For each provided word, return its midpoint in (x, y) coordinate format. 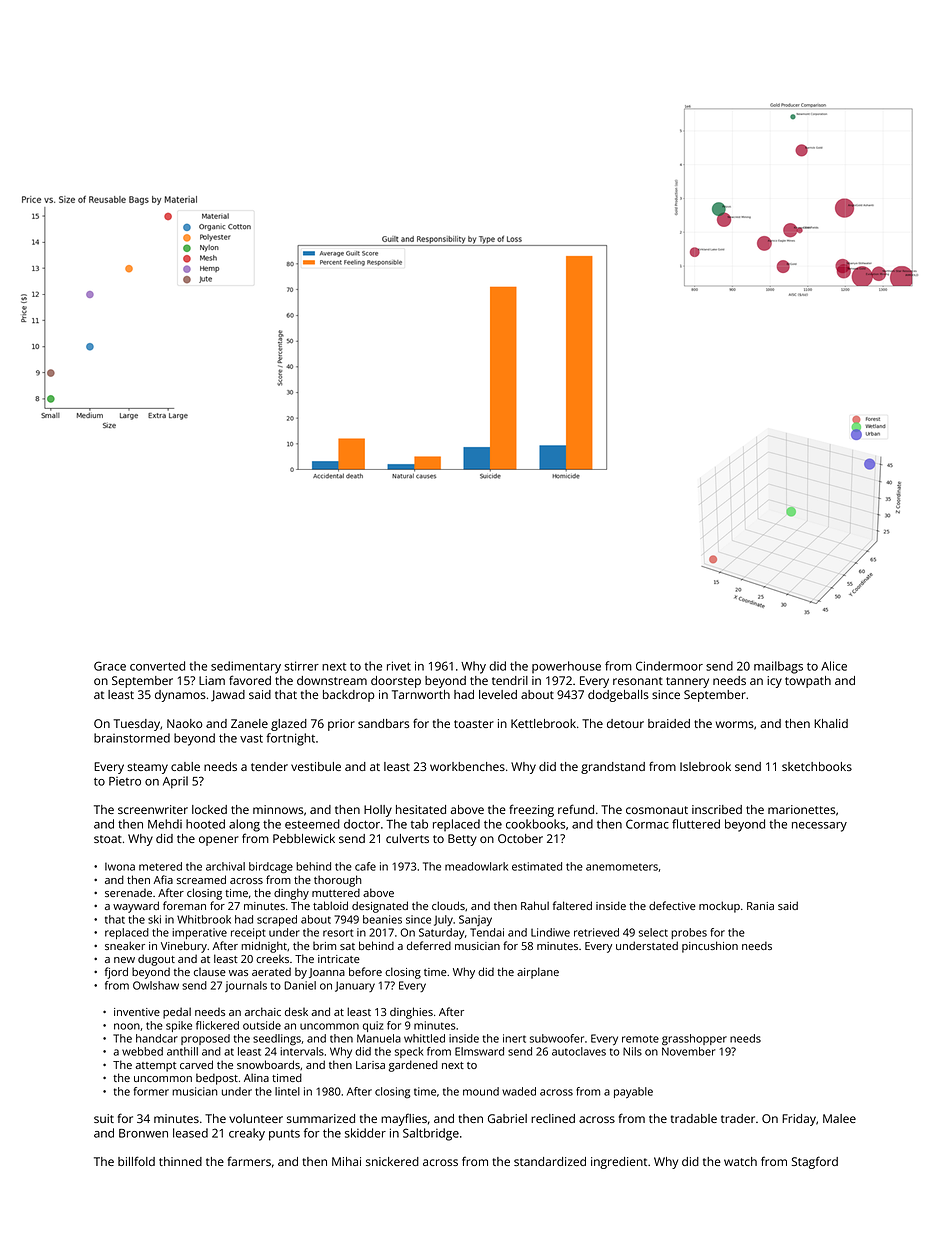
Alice (834, 666)
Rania (760, 906)
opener (219, 841)
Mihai (346, 1161)
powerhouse (566, 667)
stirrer (301, 666)
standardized (550, 1161)
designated (380, 907)
